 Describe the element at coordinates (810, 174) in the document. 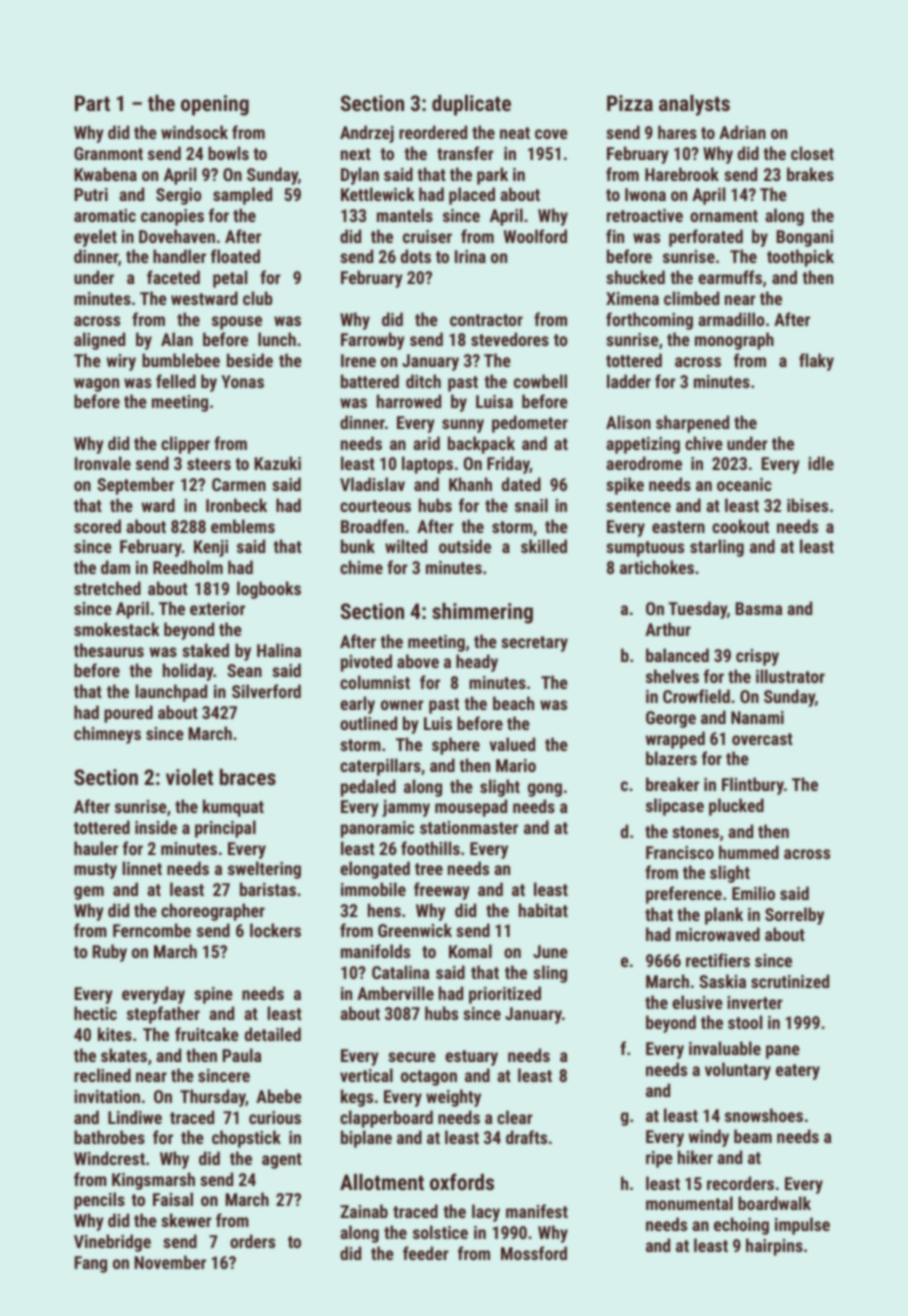

I see `brakes` at that location.
